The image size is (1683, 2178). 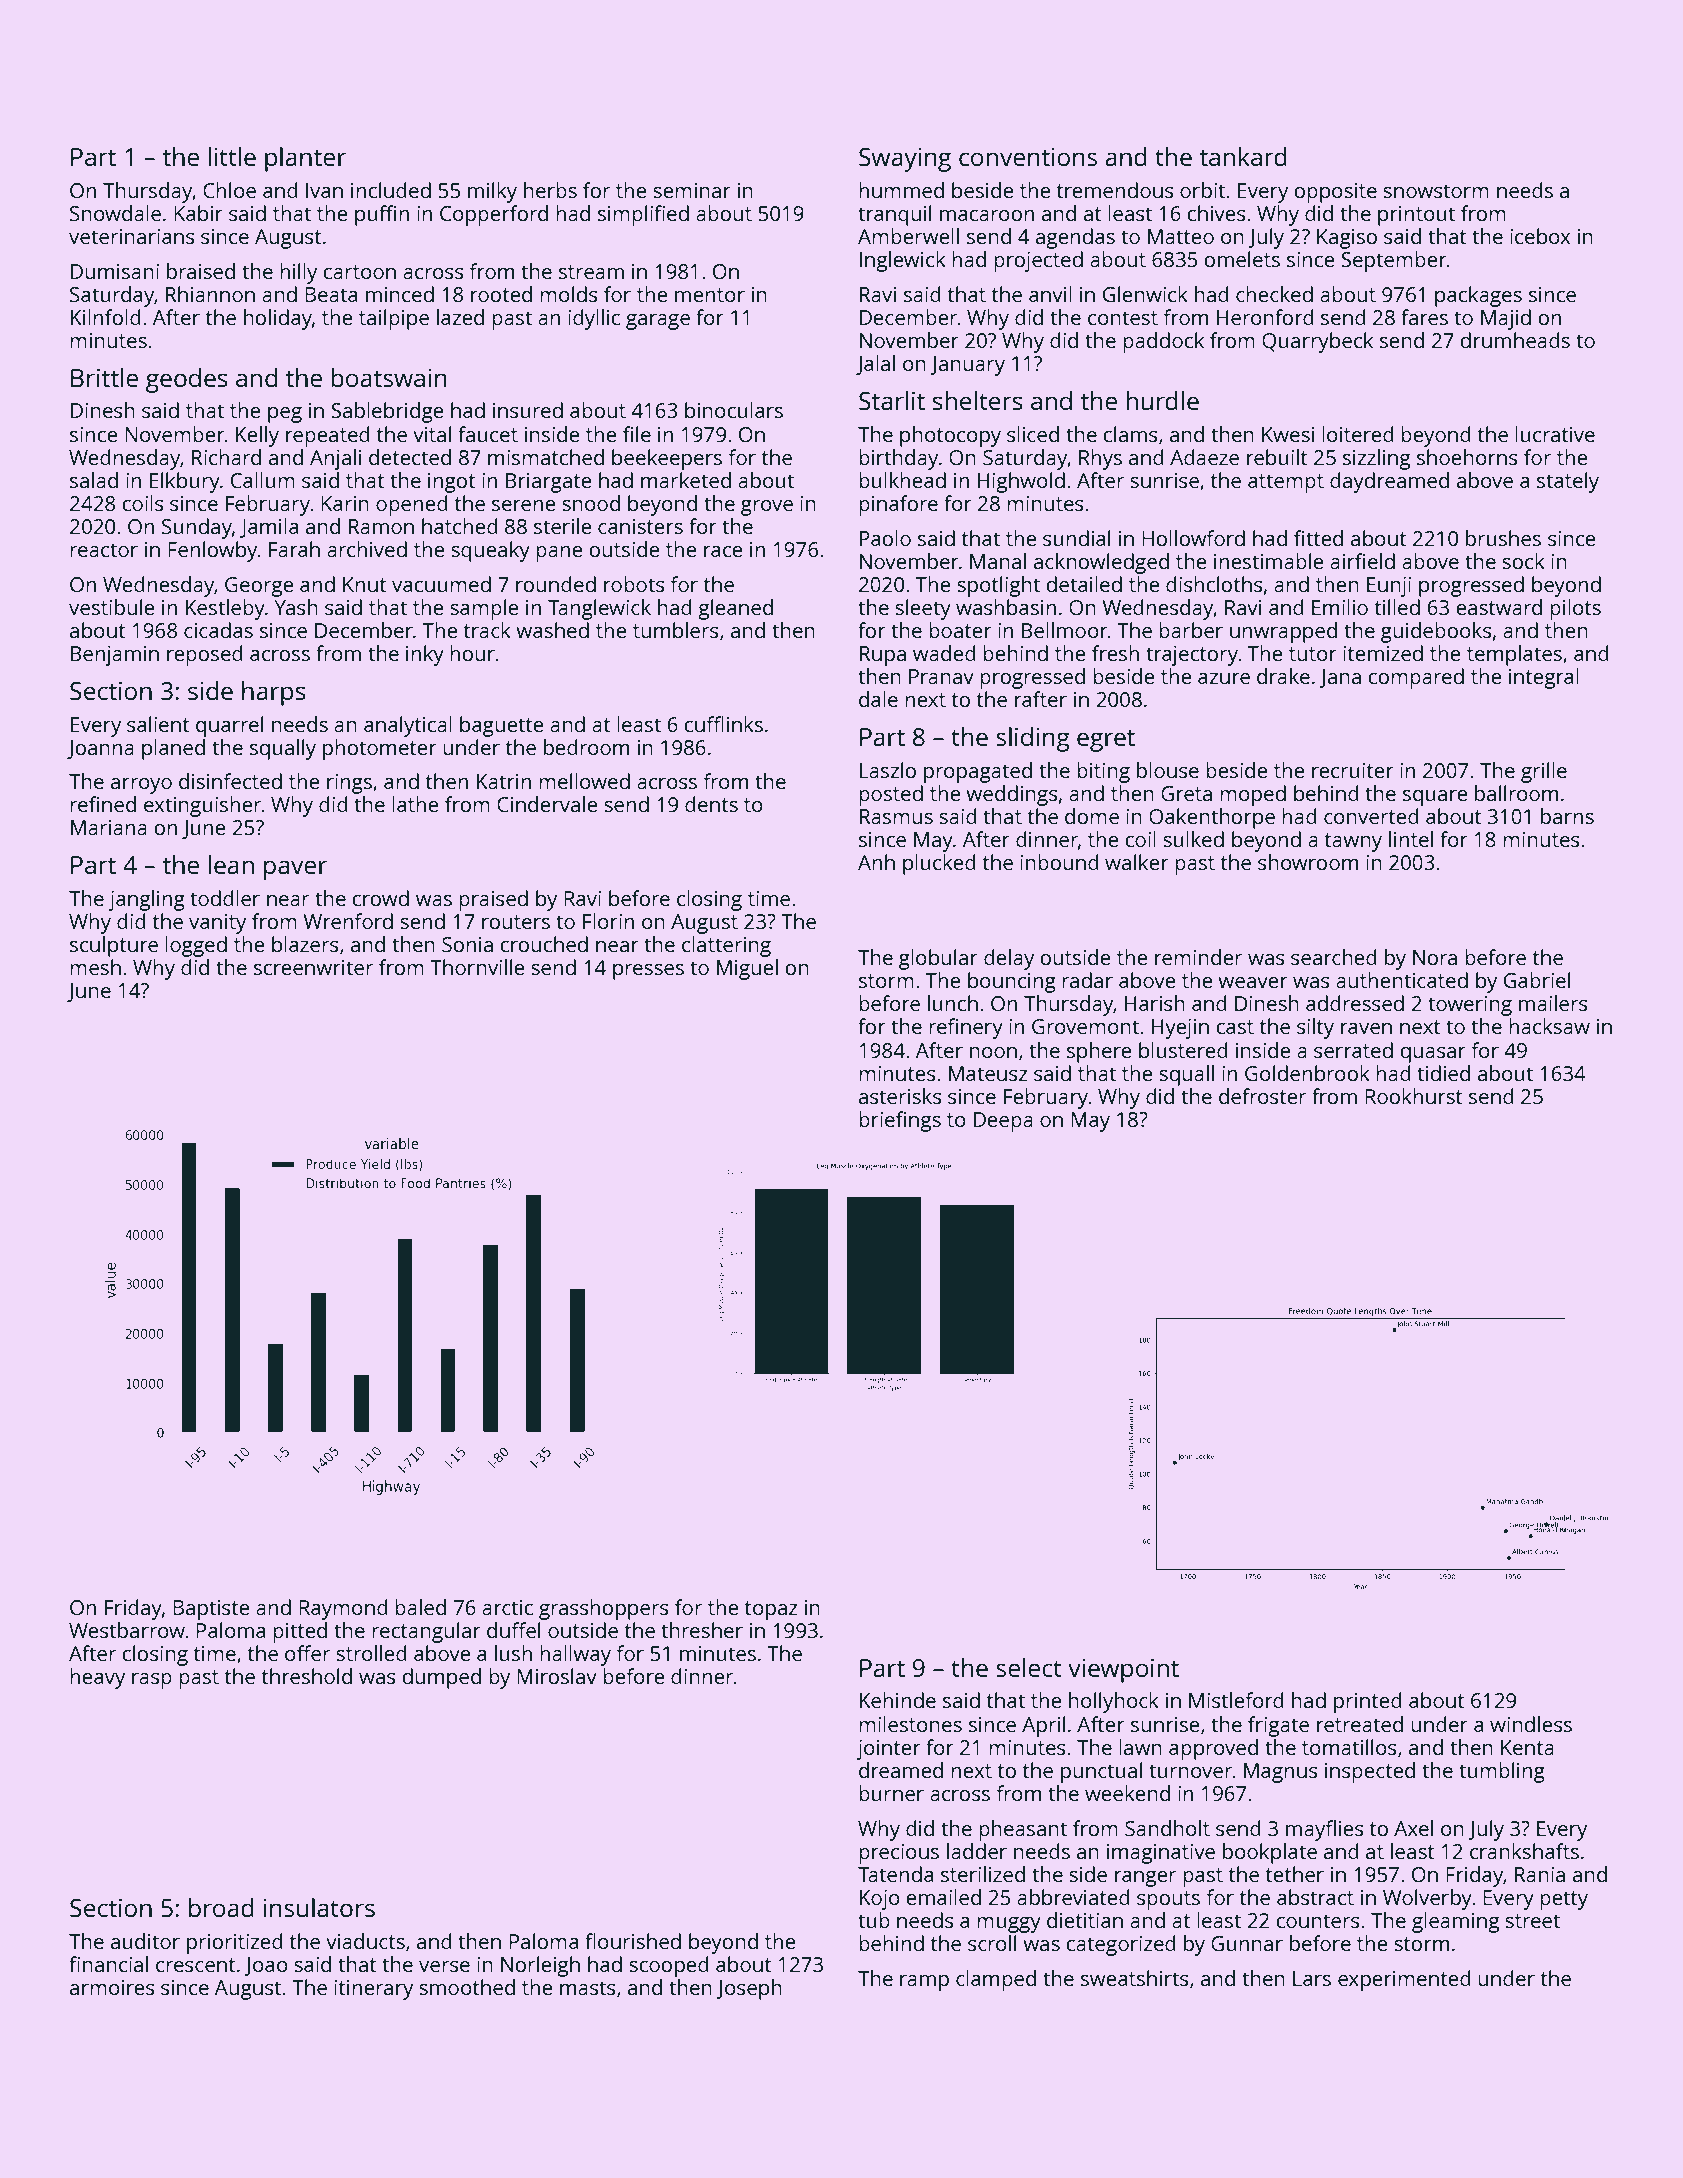 I want to click on Jana, so click(x=1340, y=678).
